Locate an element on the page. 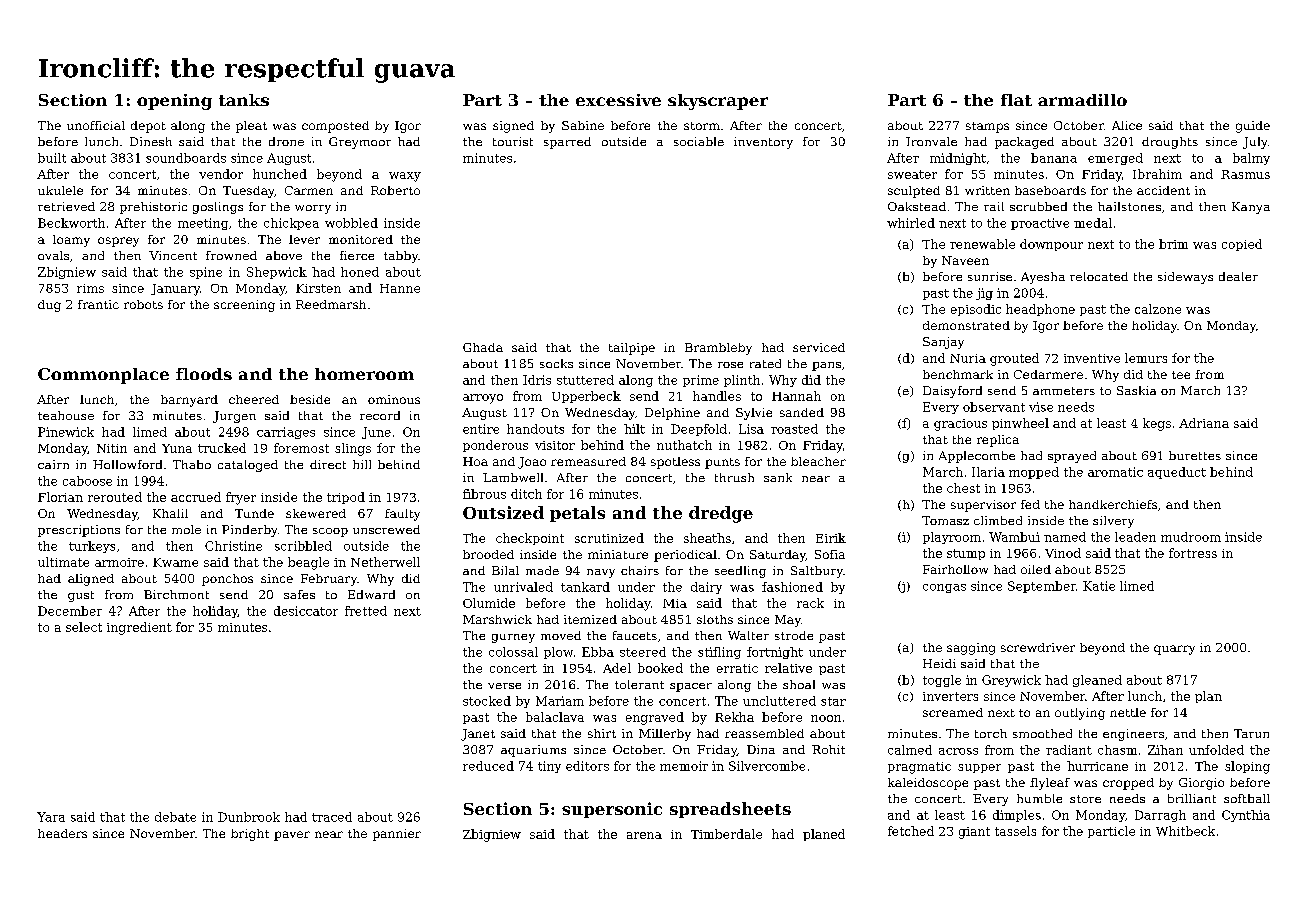  relocated is located at coordinates (1099, 276).
